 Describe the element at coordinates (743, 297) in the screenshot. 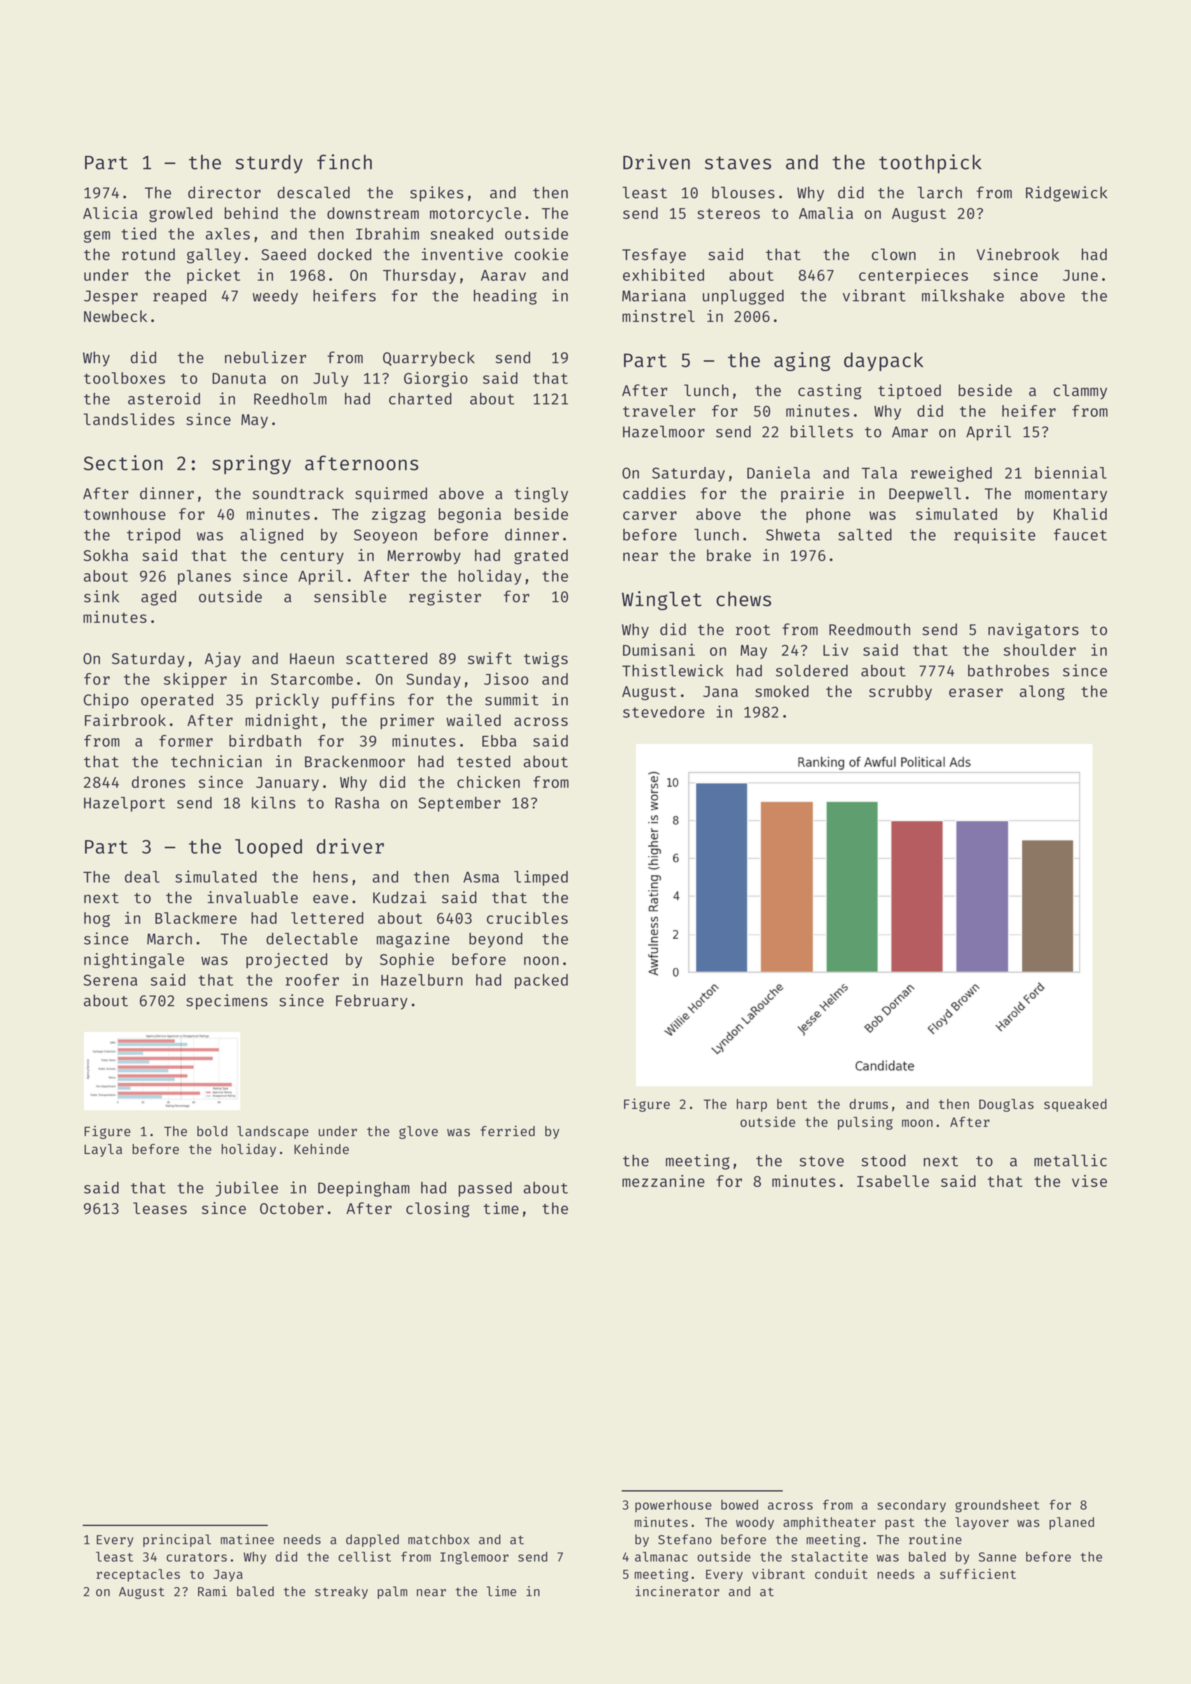

I see `unplugged` at that location.
